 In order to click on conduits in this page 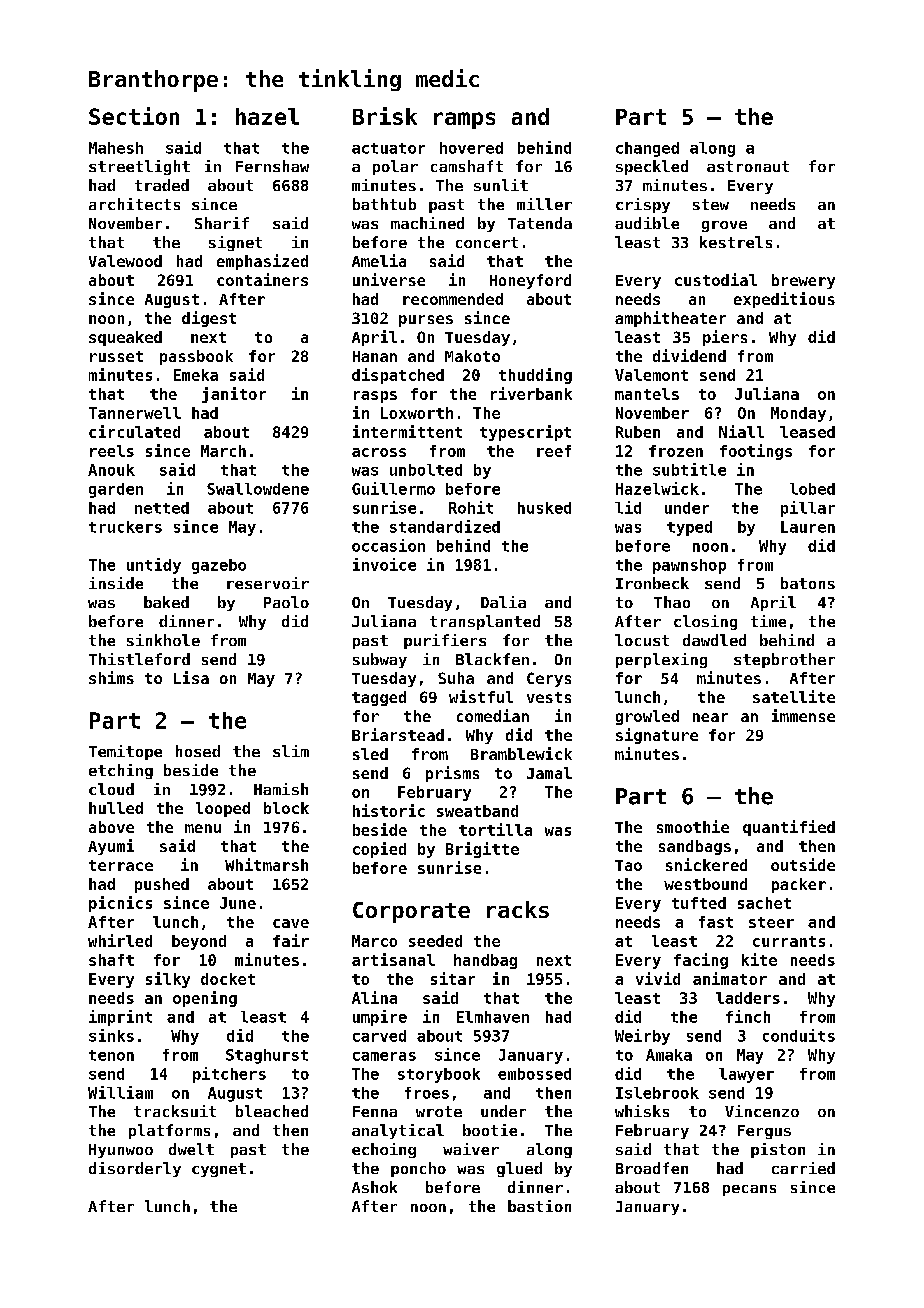, I will do `click(799, 1035)`.
